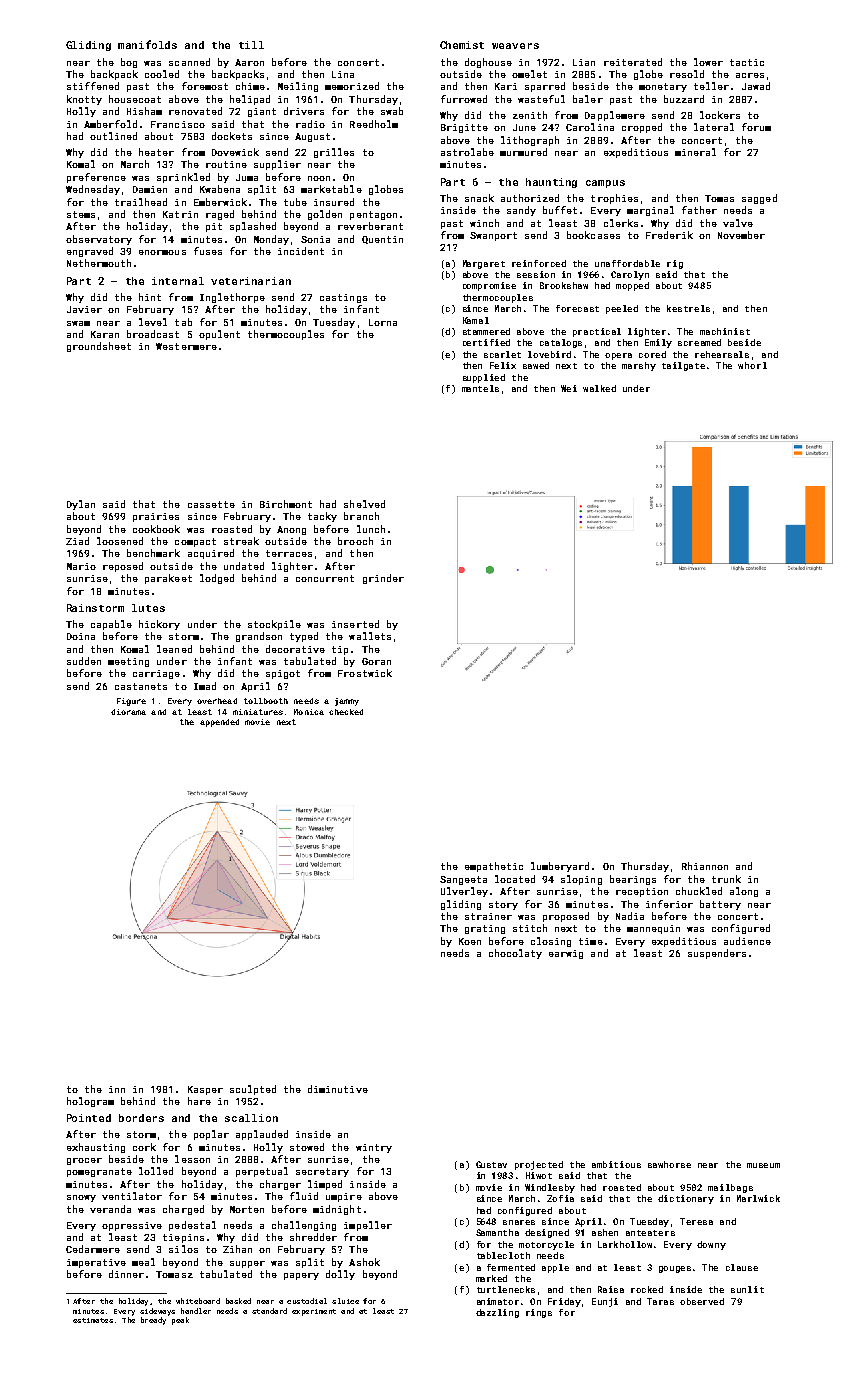  I want to click on Chemist, so click(462, 45).
